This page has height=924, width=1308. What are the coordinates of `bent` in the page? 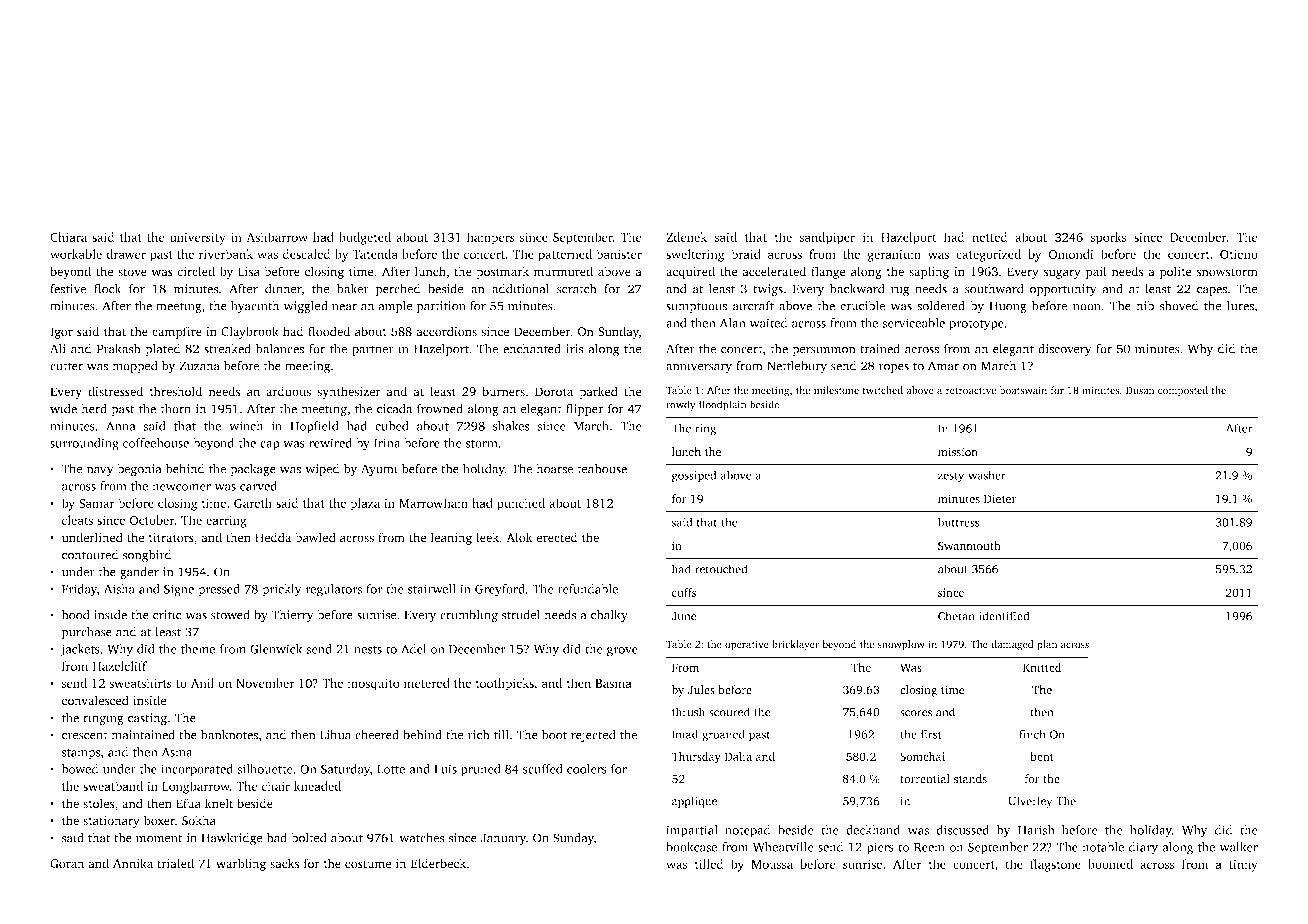 It's located at (1042, 756).
